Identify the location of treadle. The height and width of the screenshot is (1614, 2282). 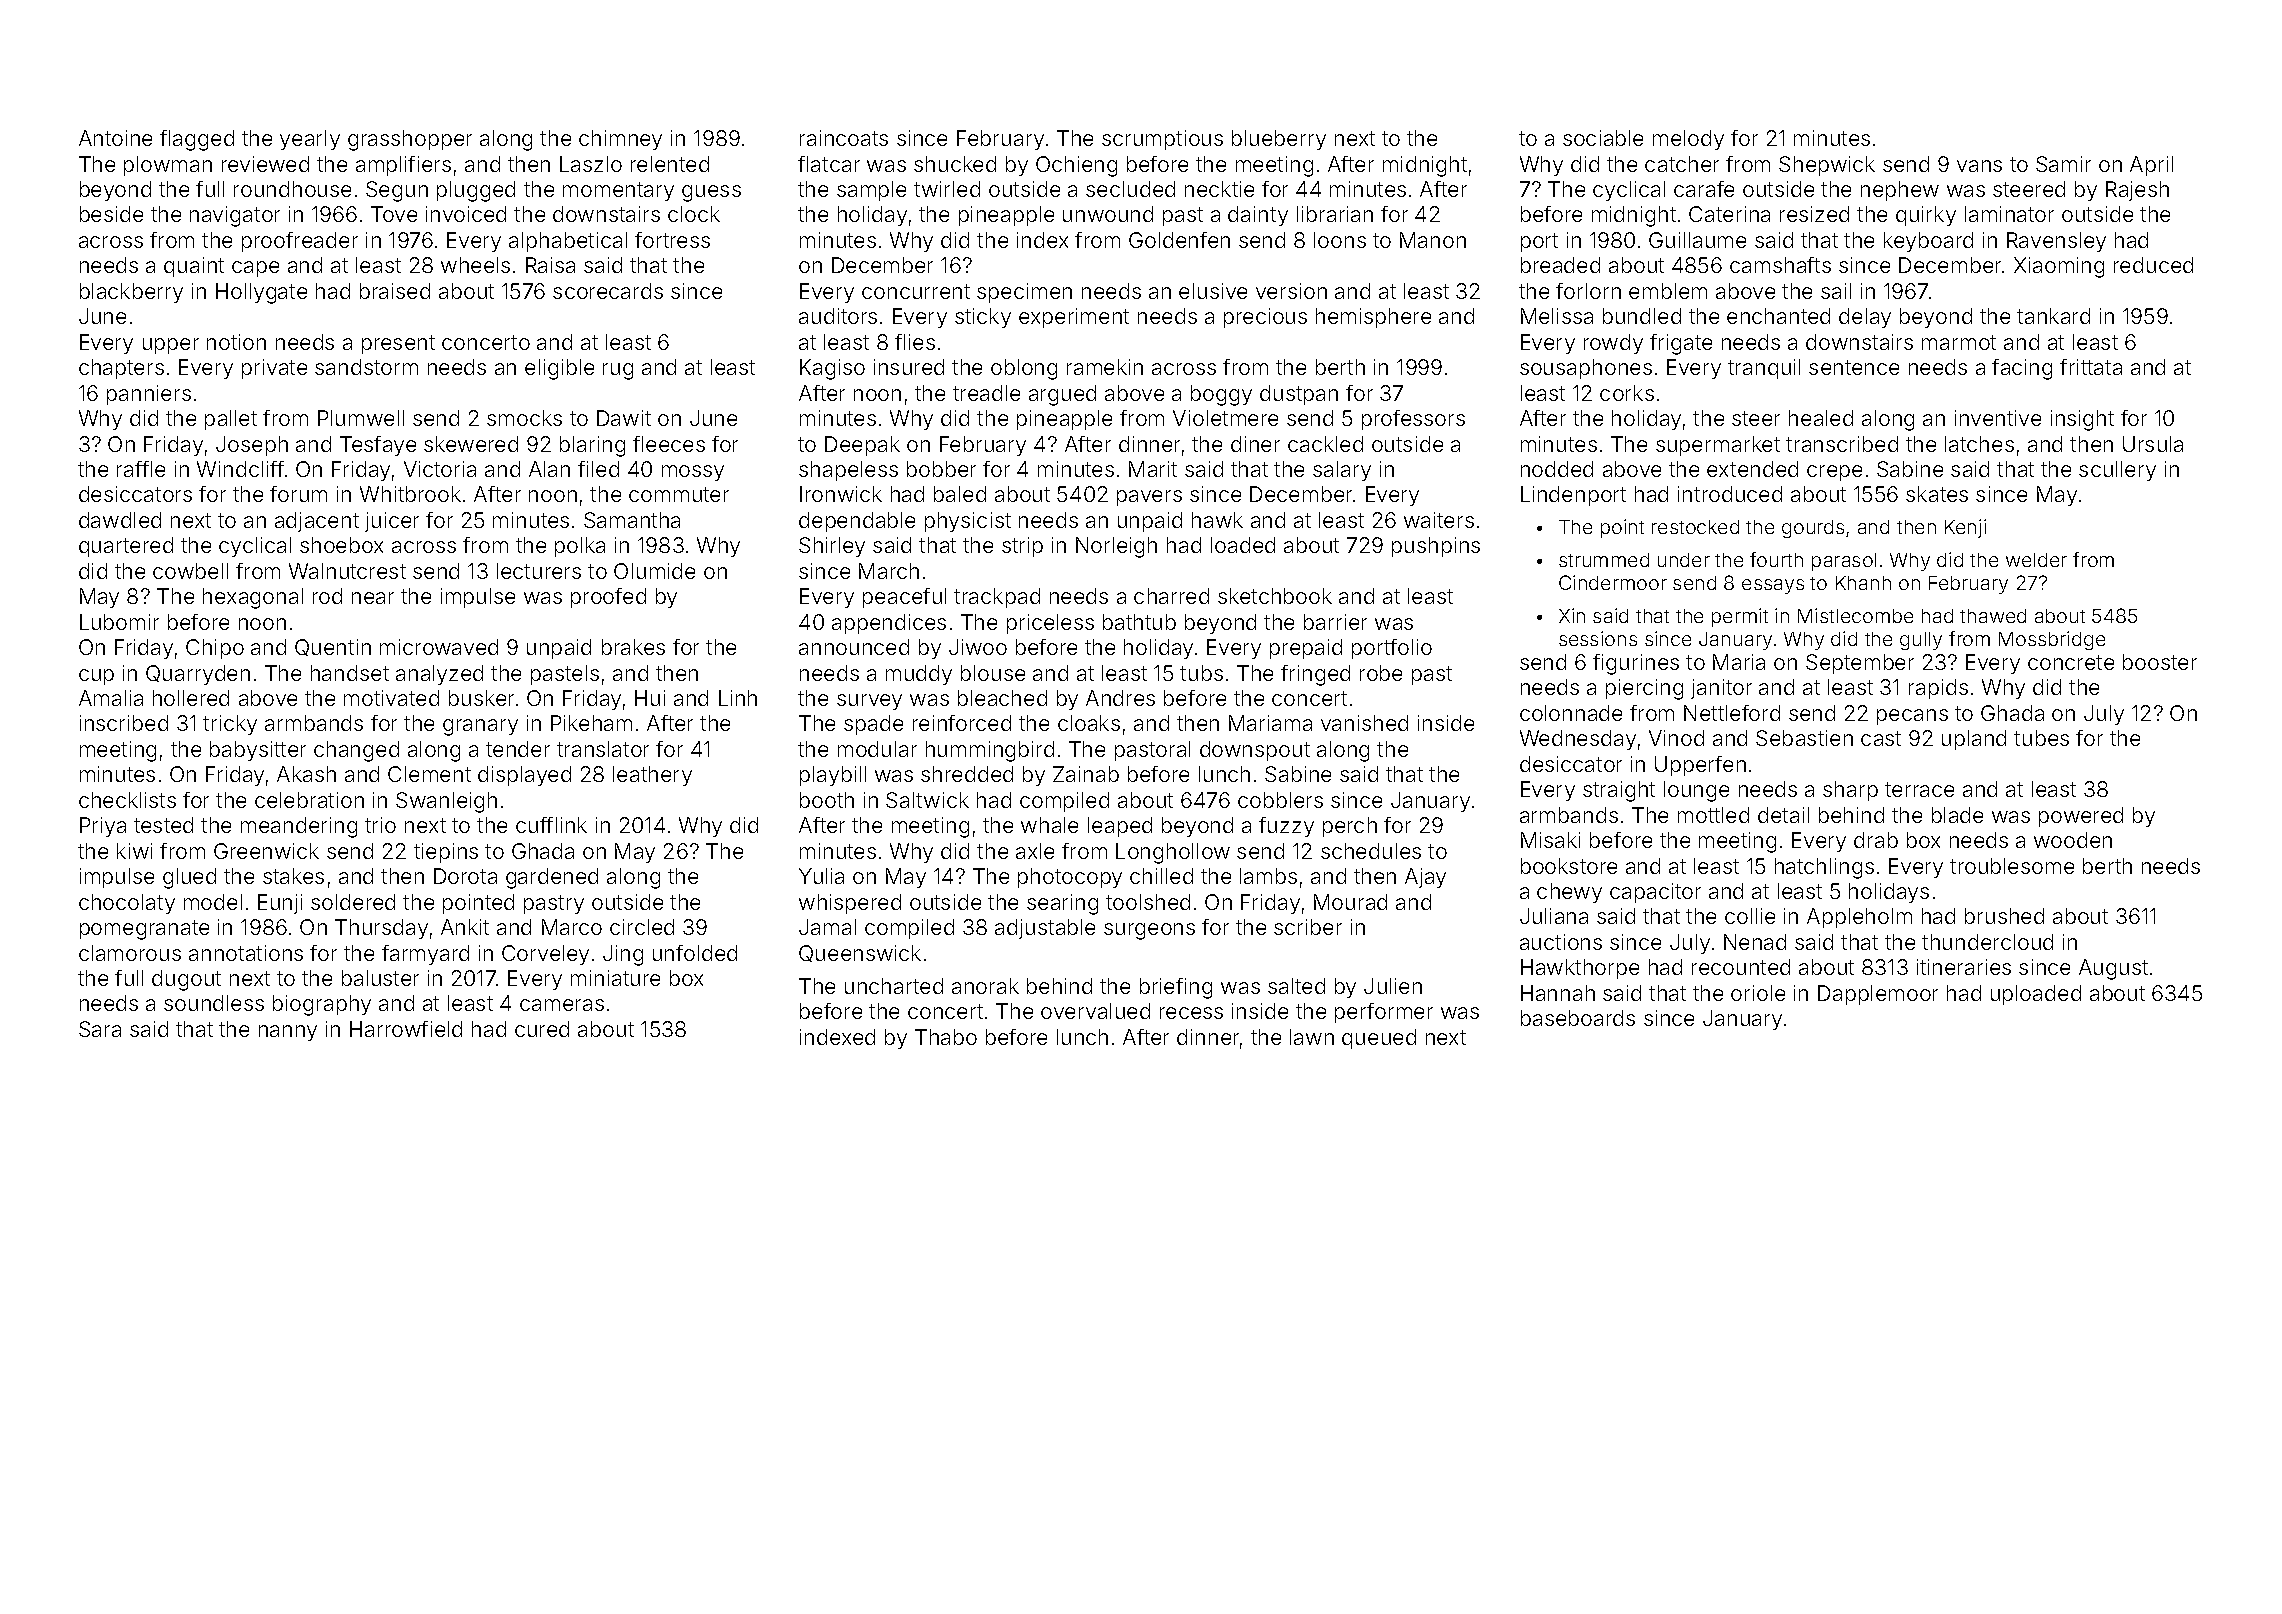
(986, 393).
